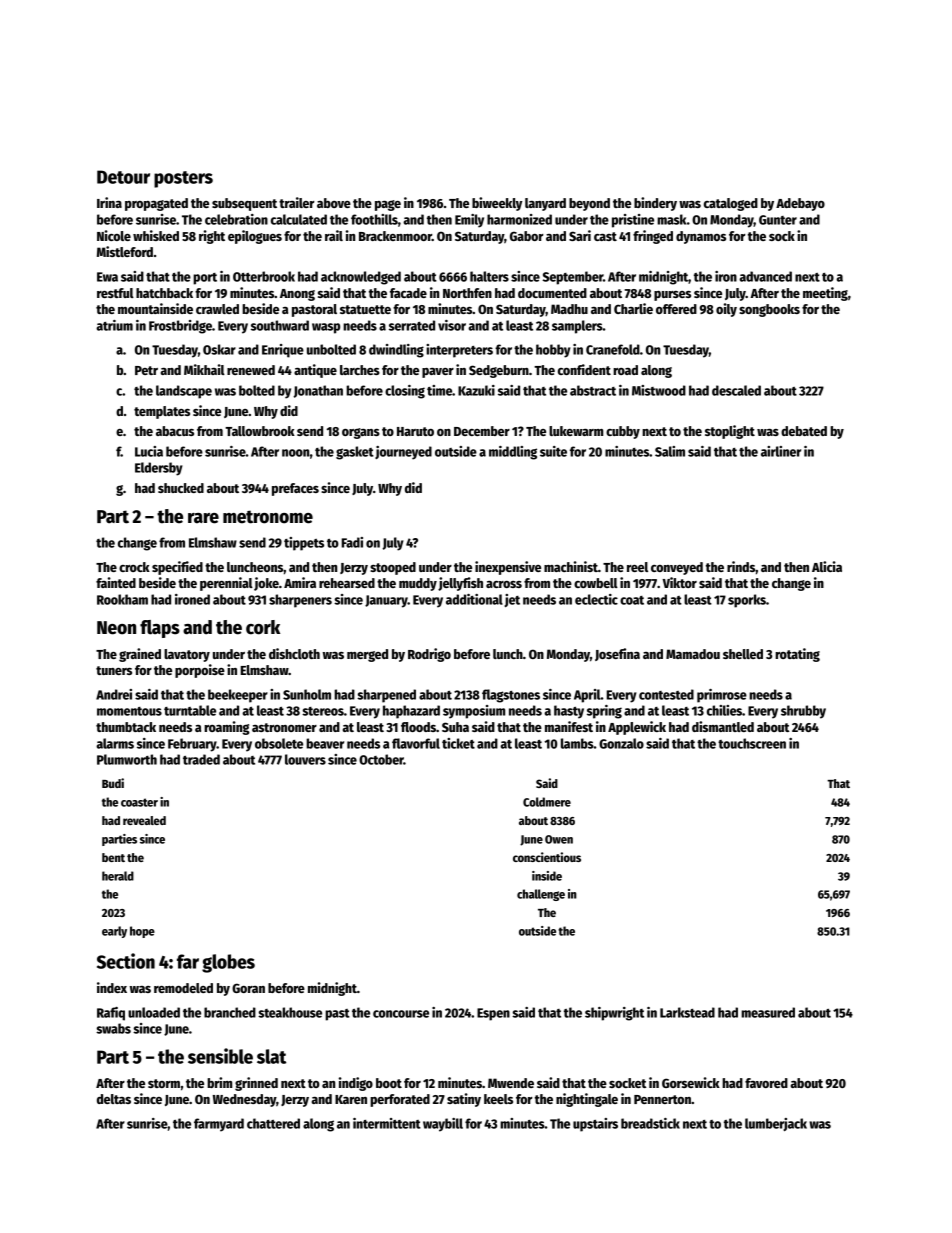 The image size is (952, 1233). I want to click on measured, so click(768, 1012).
